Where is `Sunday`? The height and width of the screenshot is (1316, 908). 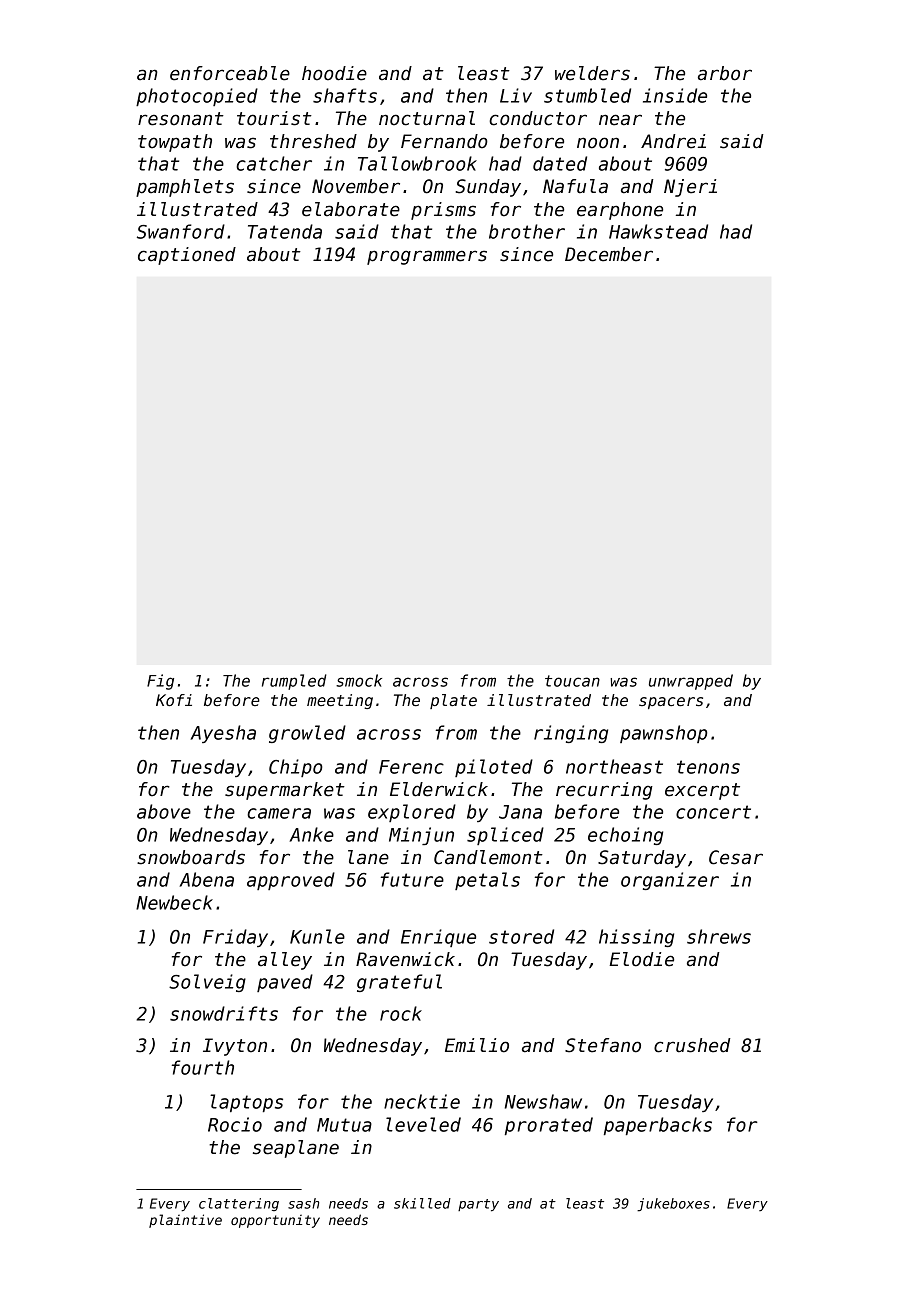 Sunday is located at coordinates (488, 188).
